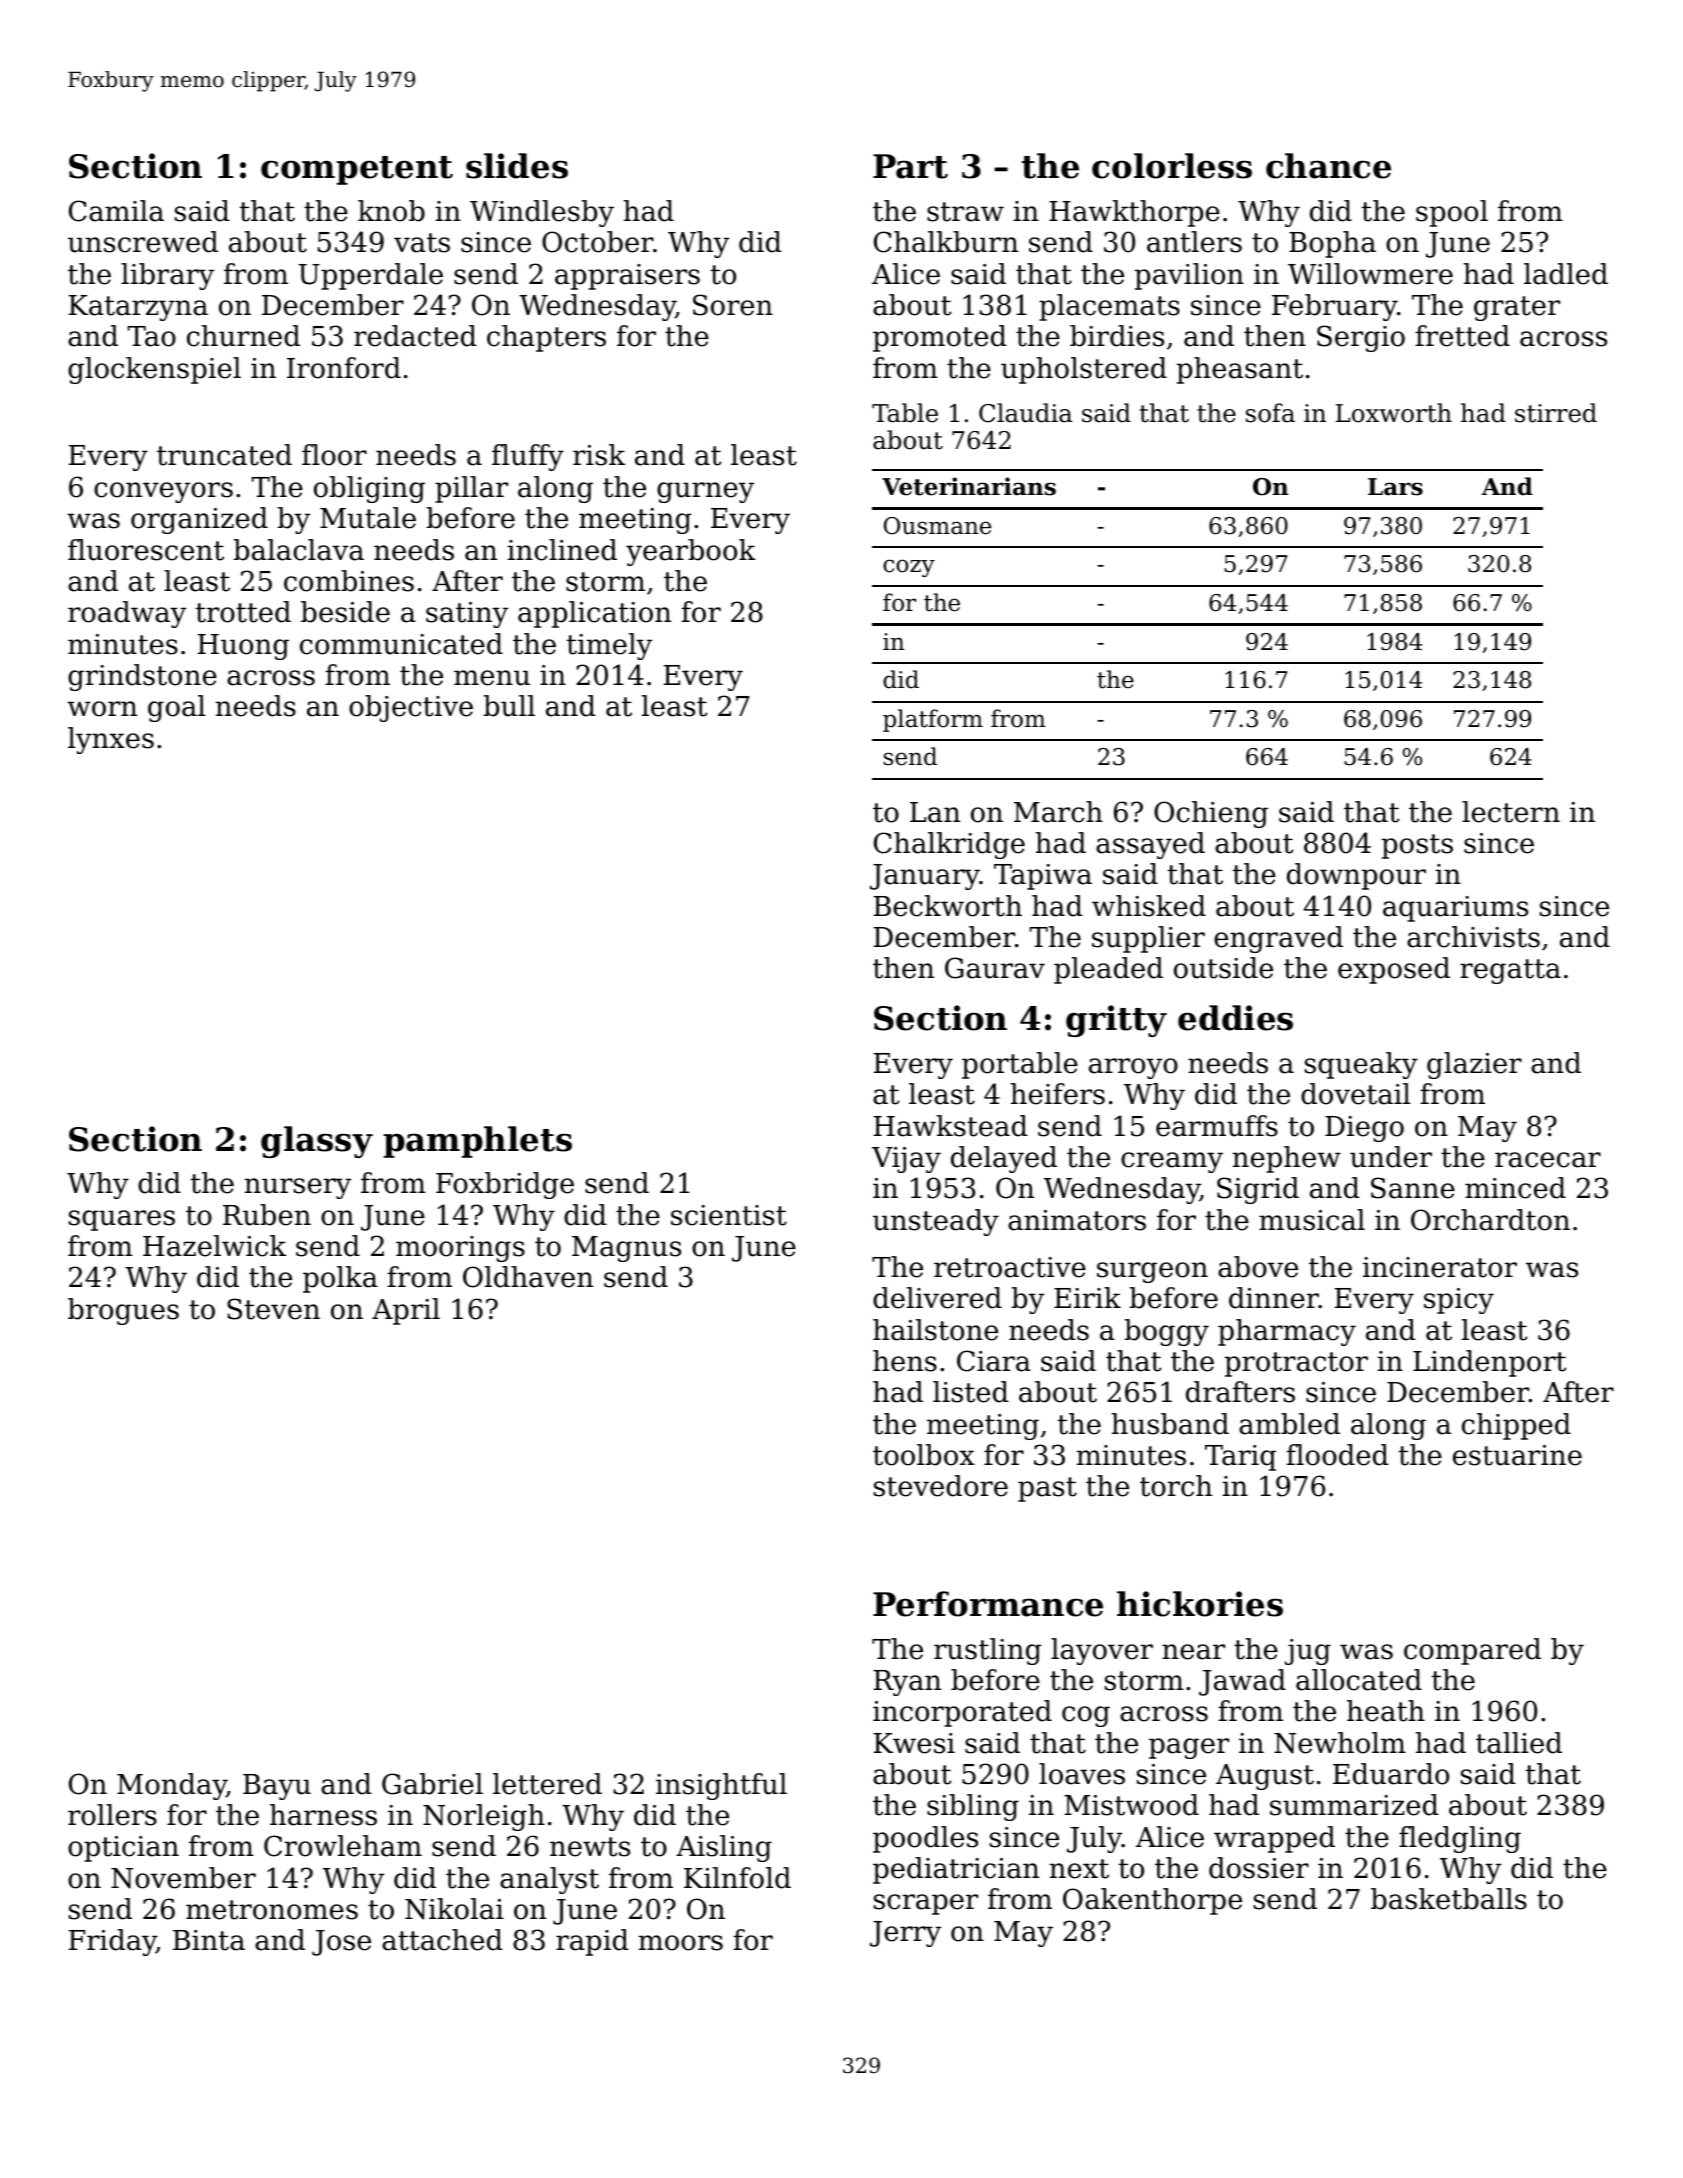 The width and height of the document is (1683, 2178). I want to click on spool, so click(1452, 213).
